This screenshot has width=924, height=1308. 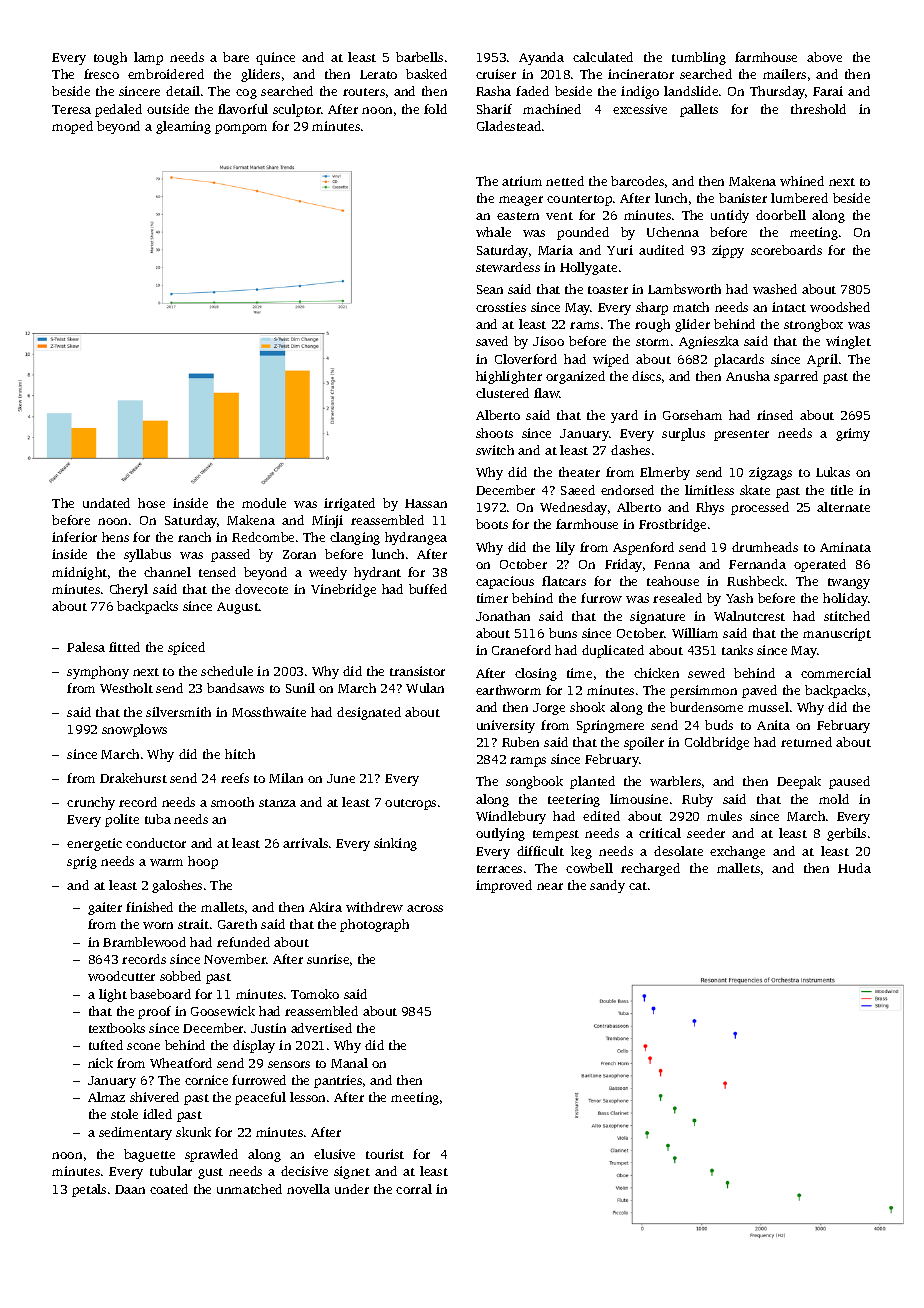 I want to click on sandy, so click(x=607, y=886).
